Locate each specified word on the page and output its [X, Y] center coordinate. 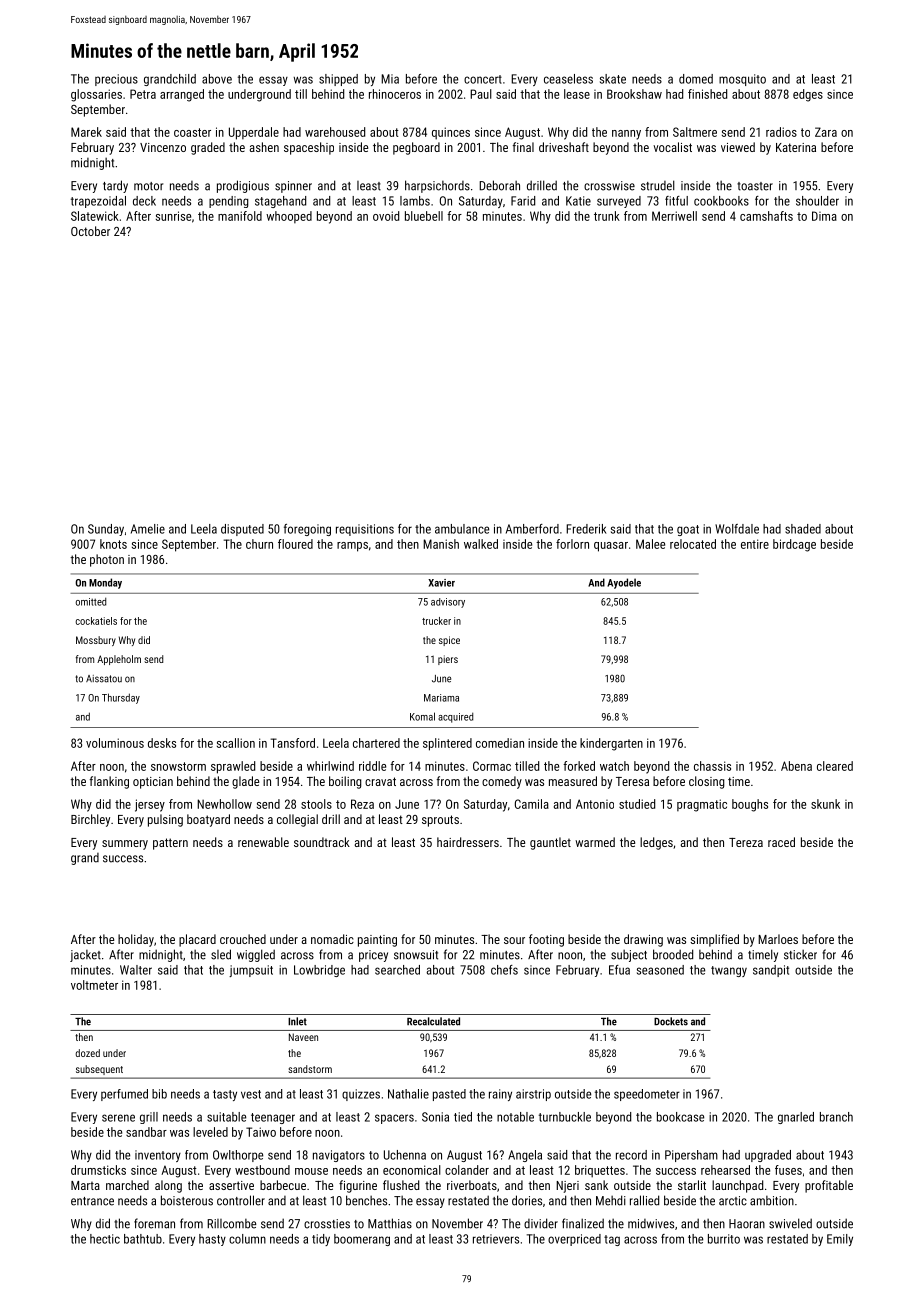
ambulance [462, 529]
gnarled [796, 1118]
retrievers [496, 1239]
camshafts [766, 216]
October [90, 231]
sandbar [146, 1132]
